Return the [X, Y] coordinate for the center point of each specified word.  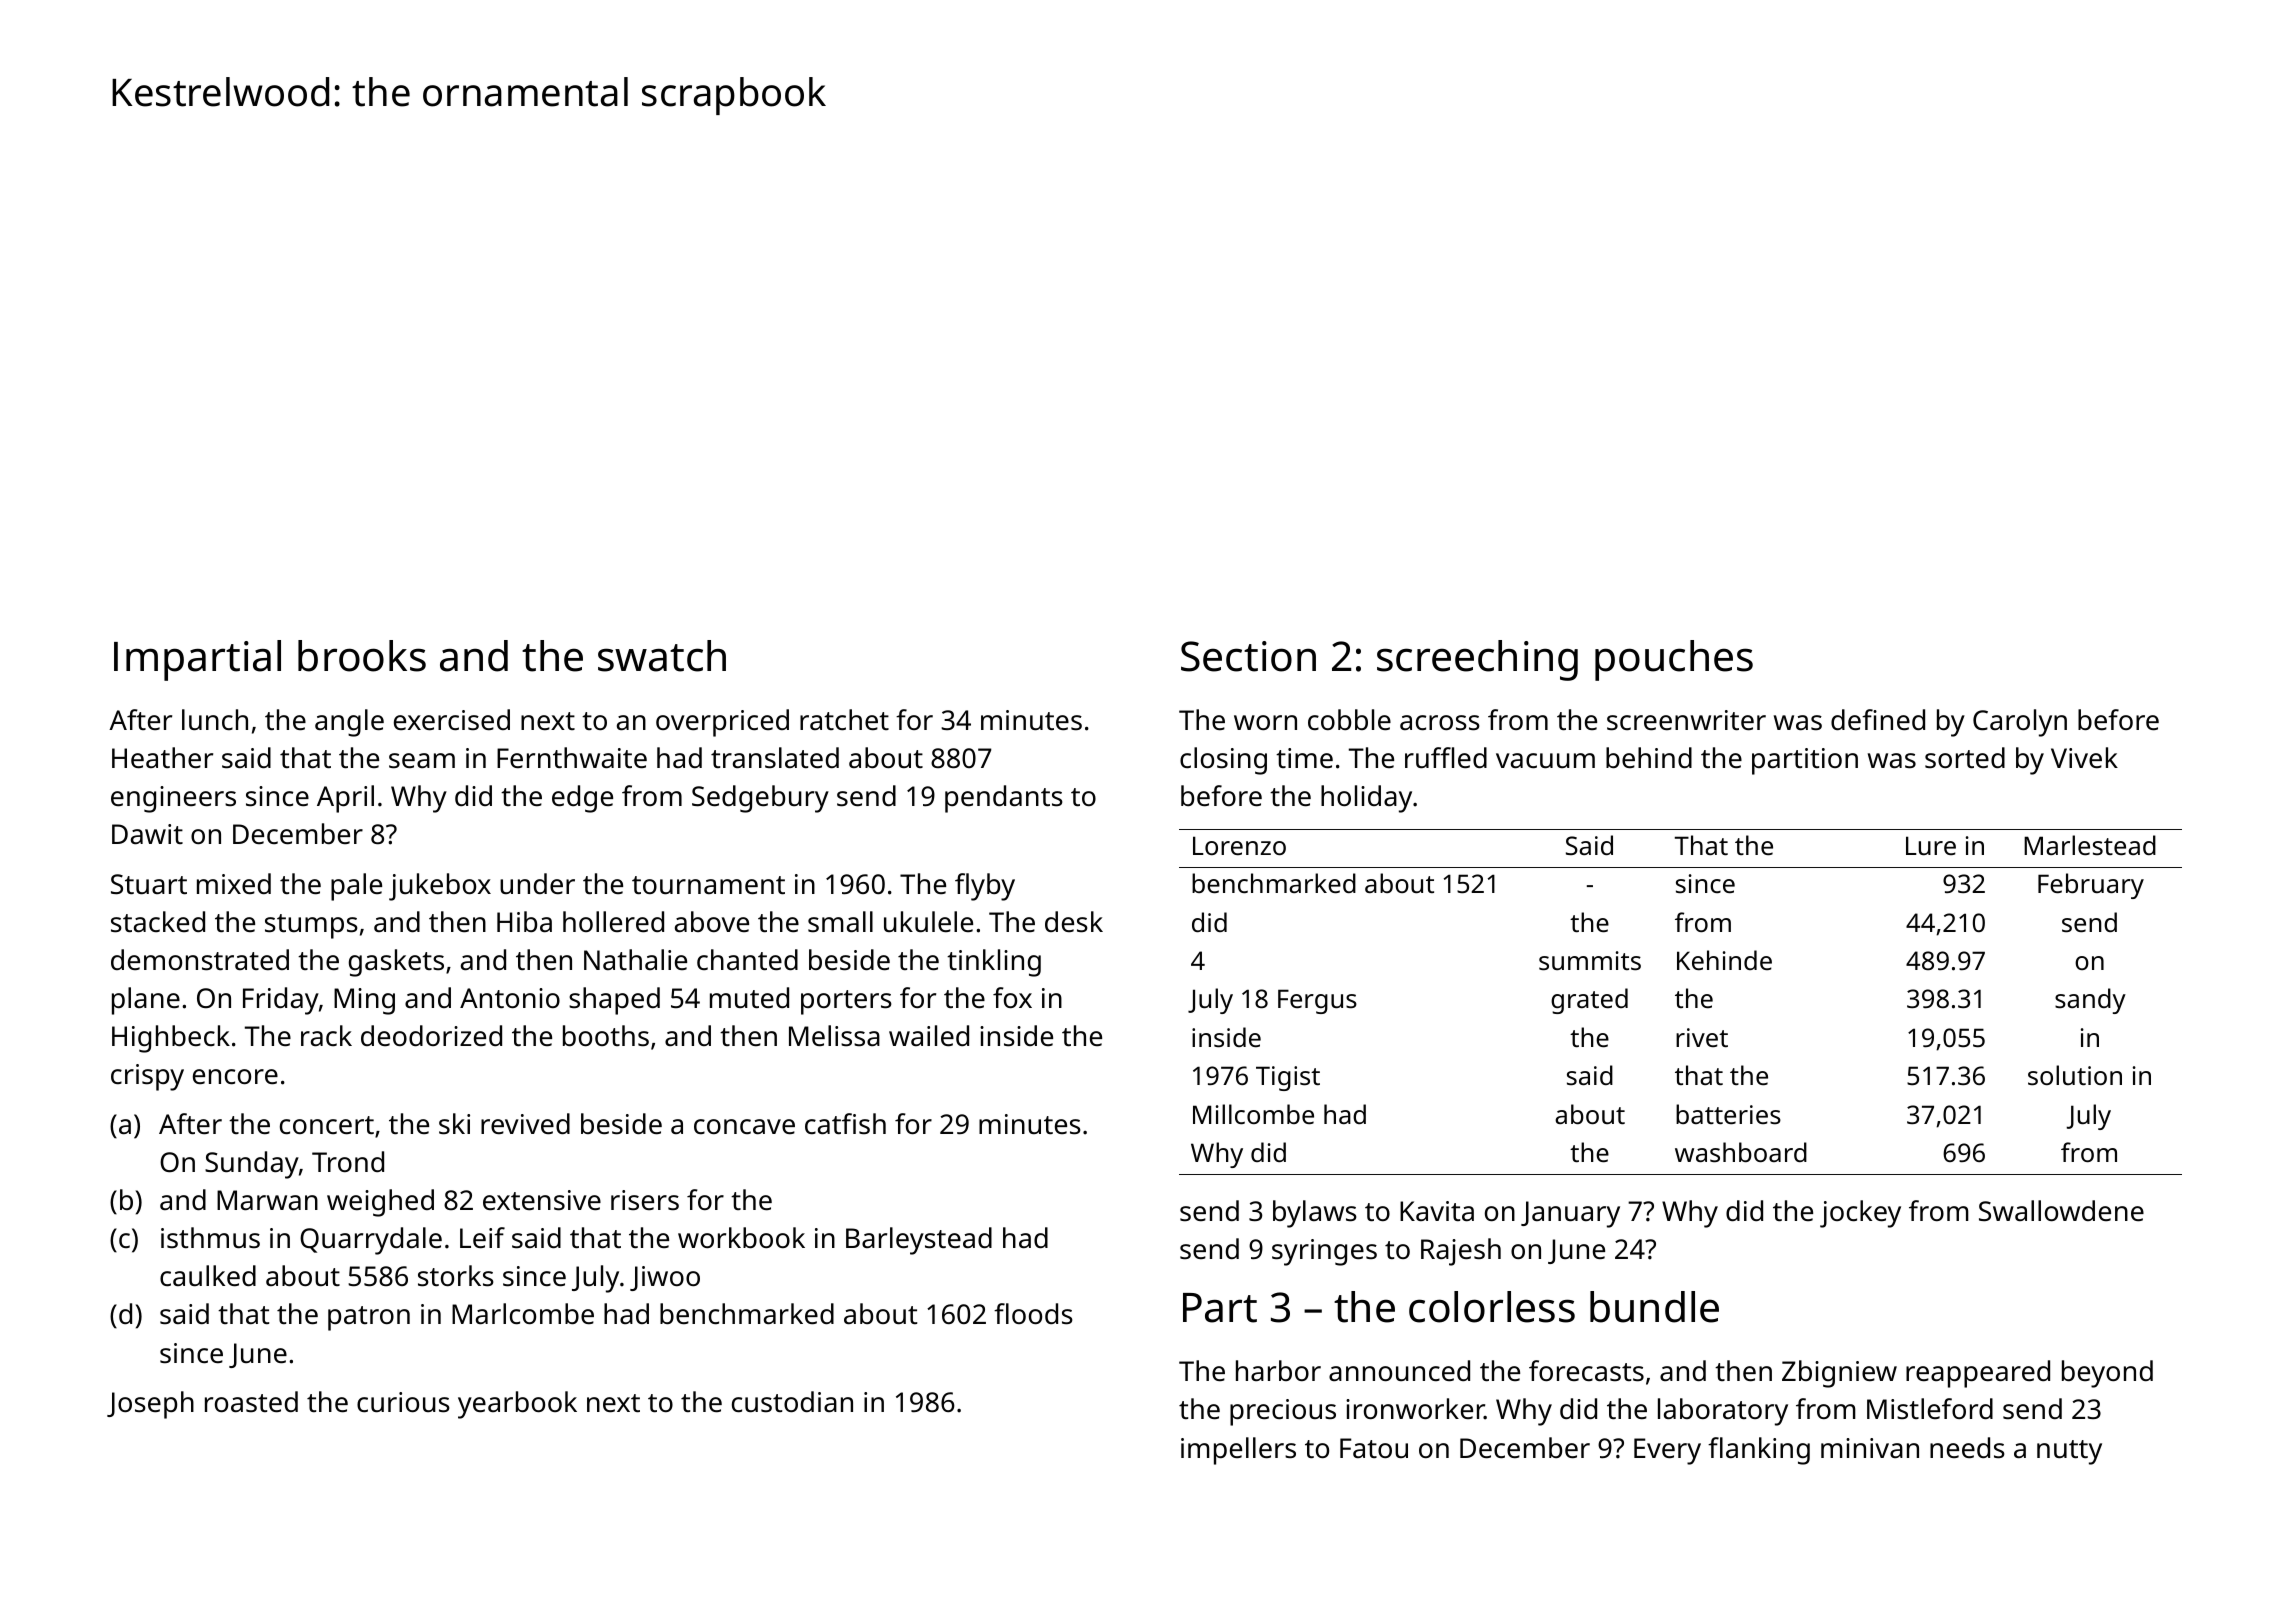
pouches [1674, 660]
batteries [1728, 1114]
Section [1248, 656]
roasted [251, 1402]
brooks [362, 656]
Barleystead [919, 1241]
